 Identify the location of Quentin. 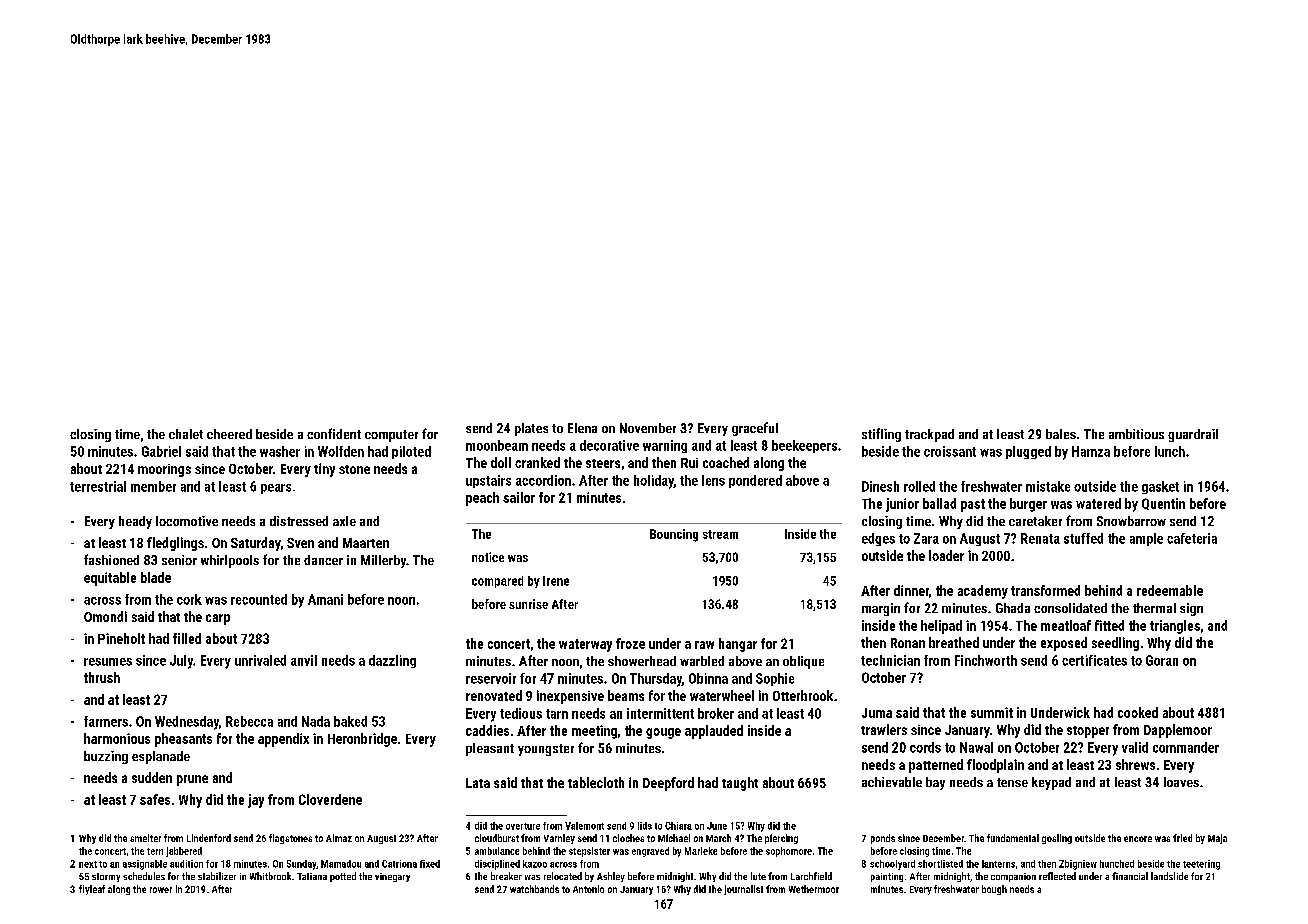
(1163, 504).
